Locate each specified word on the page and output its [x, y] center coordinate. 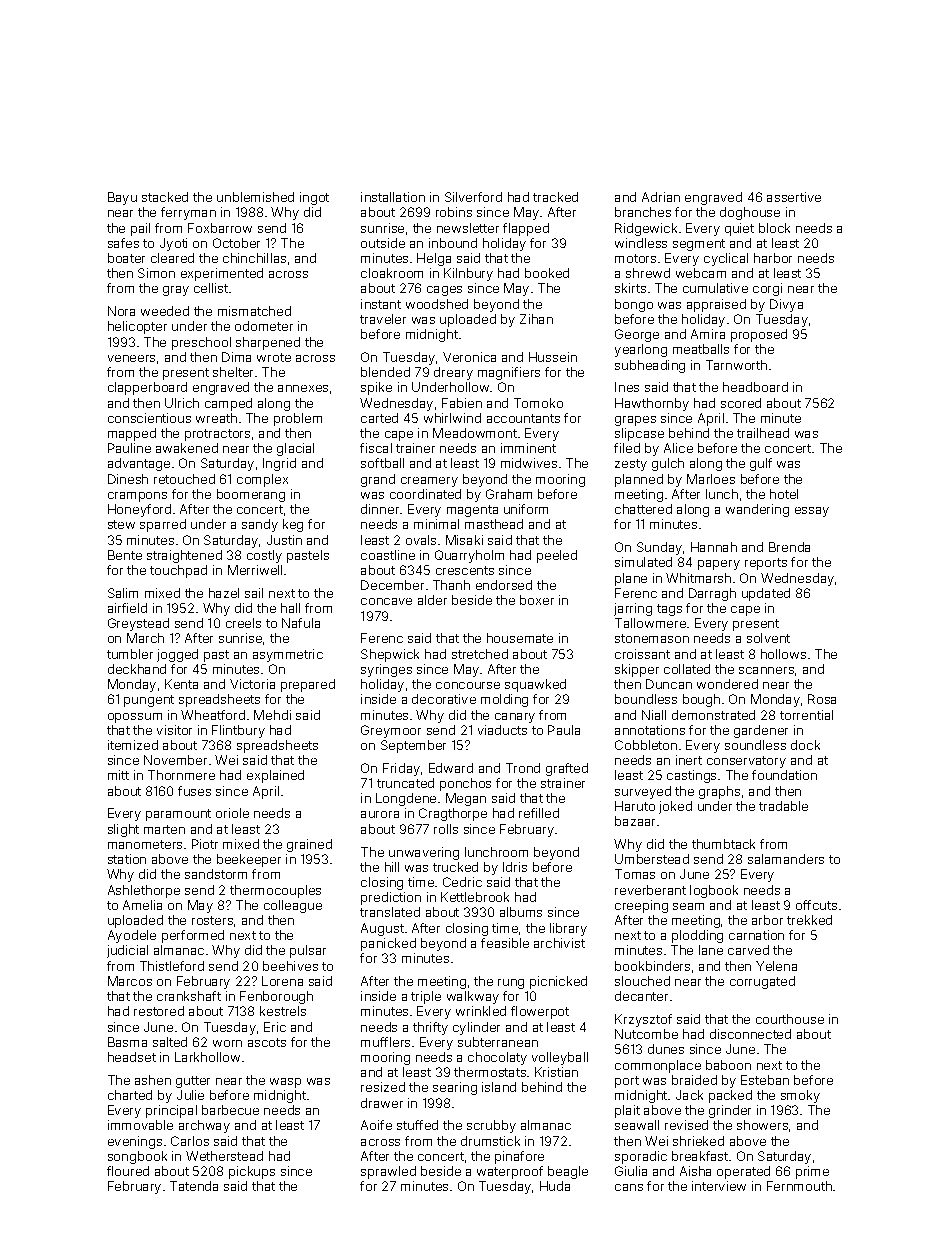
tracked [555, 197]
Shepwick [390, 655]
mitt [118, 775]
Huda [555, 1186]
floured [128, 1171]
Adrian [661, 197]
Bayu [122, 198]
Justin [284, 540]
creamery [429, 482]
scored [741, 403]
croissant [642, 654]
